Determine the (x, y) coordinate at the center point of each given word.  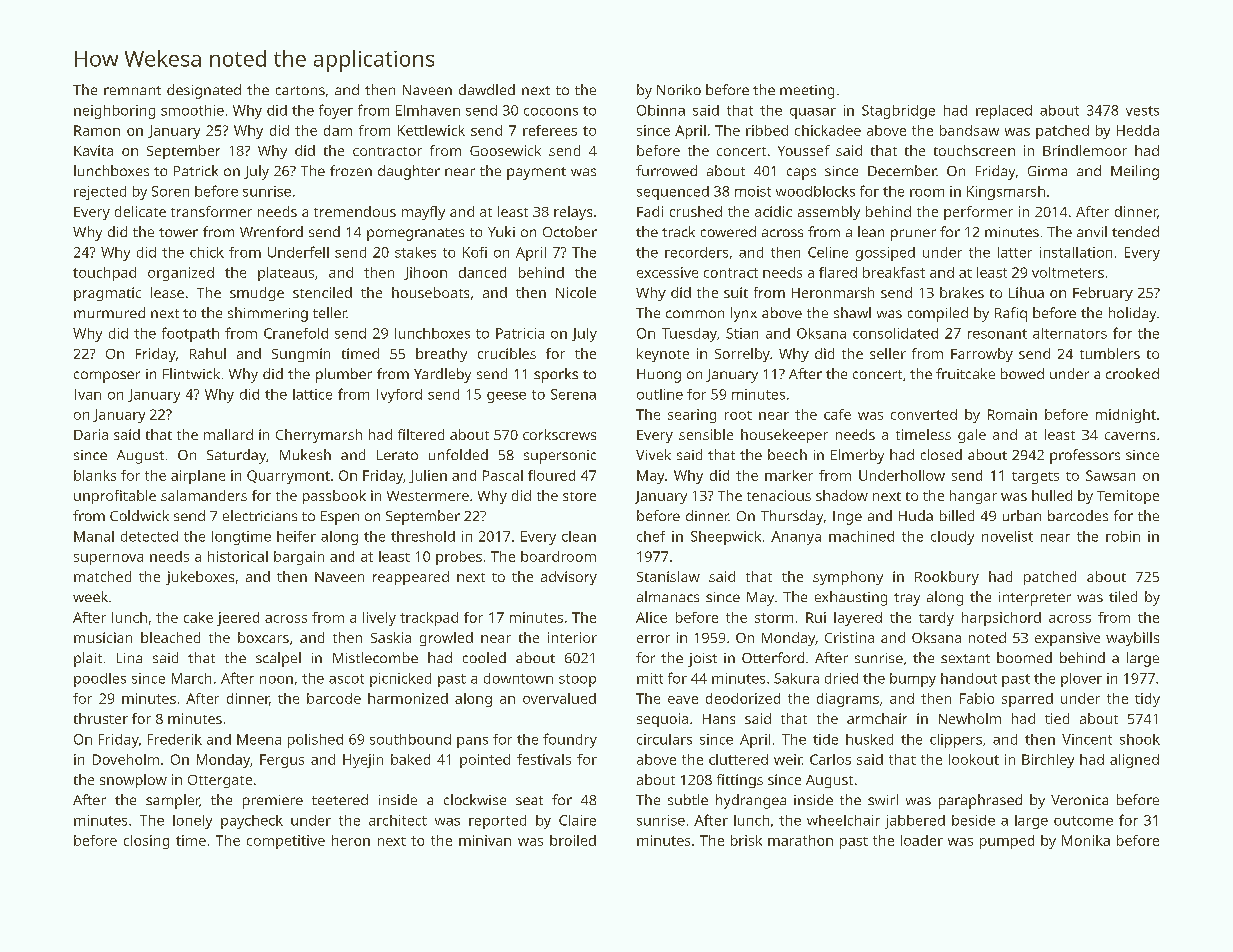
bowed (1022, 373)
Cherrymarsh (319, 436)
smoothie (192, 110)
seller (888, 353)
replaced (1004, 112)
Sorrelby (742, 355)
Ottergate (220, 781)
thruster (101, 718)
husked (869, 739)
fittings (740, 781)
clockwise (475, 799)
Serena (573, 394)
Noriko (679, 89)
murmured (109, 312)
